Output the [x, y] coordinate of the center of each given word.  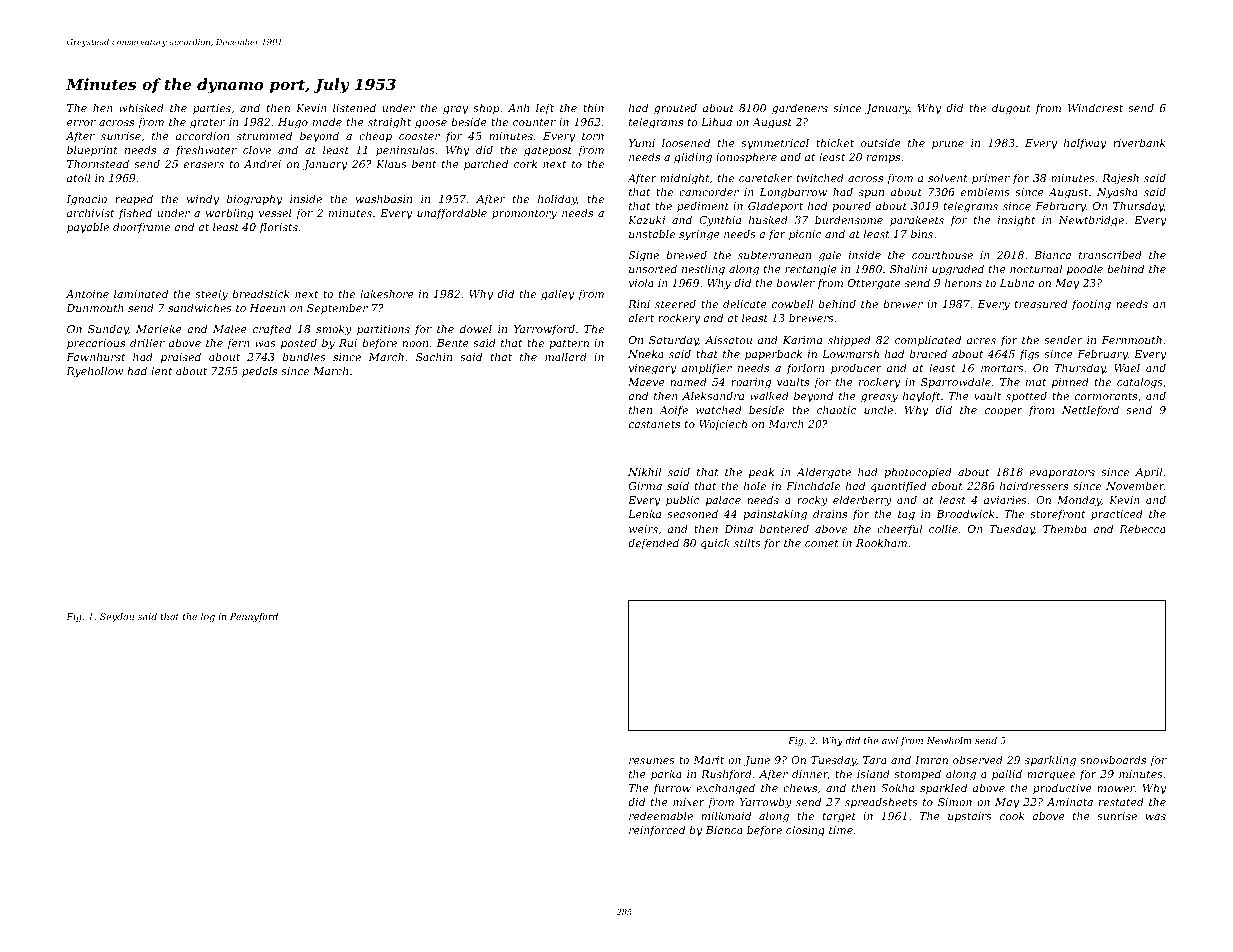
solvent [948, 177]
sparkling [1050, 761]
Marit [708, 760]
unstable [652, 233]
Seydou [117, 617]
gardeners [800, 109]
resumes [652, 761]
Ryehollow [94, 372]
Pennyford [254, 617]
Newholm [949, 740]
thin [593, 107]
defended [653, 543]
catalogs [1140, 383]
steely [211, 295]
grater [207, 124]
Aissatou [728, 340]
